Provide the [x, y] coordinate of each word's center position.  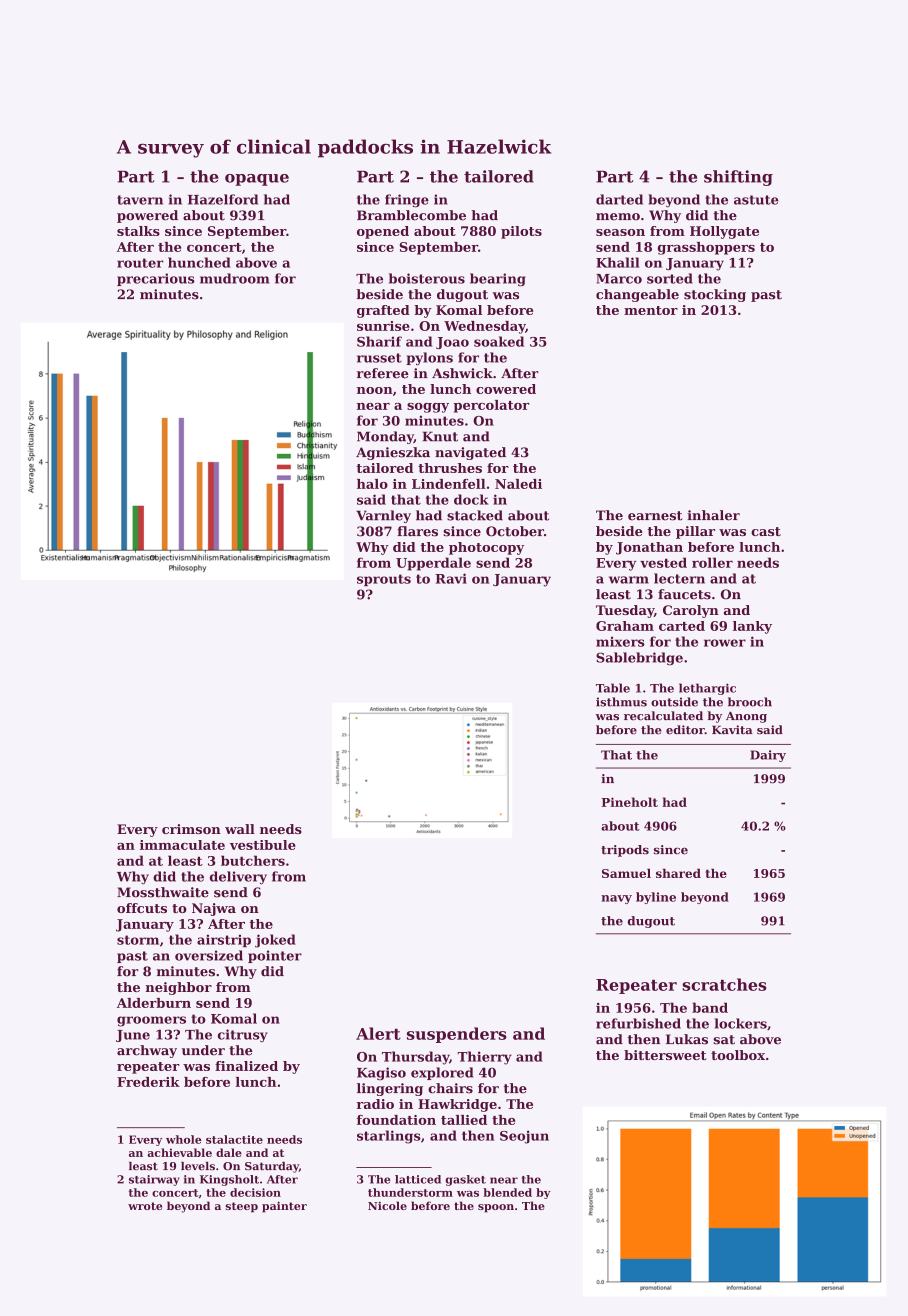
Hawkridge [457, 1105]
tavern [140, 200]
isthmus [621, 702]
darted [619, 199]
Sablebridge [639, 658]
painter [284, 1207]
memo [618, 217]
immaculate [182, 845]
